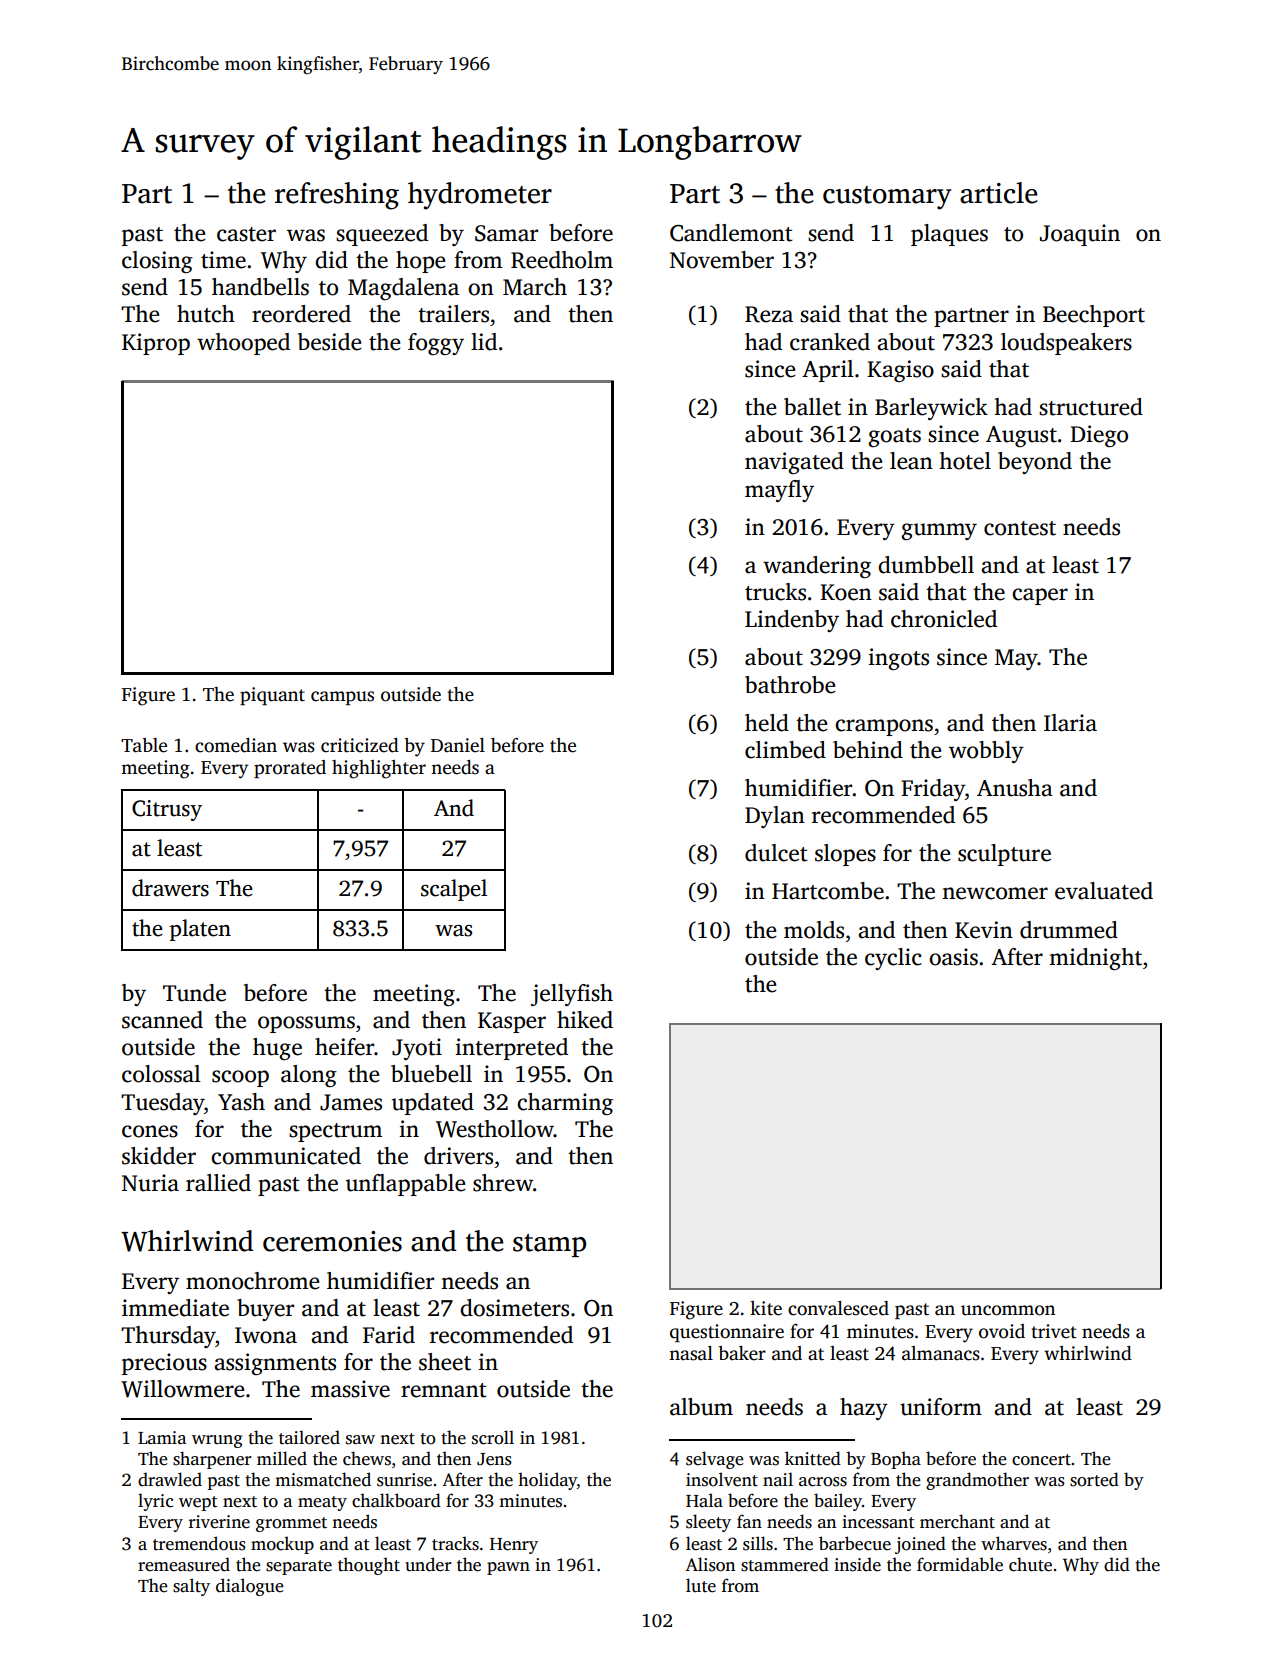 This image has width=1283, height=1661. Describe the element at coordinates (769, 314) in the image. I see `Reza` at that location.
